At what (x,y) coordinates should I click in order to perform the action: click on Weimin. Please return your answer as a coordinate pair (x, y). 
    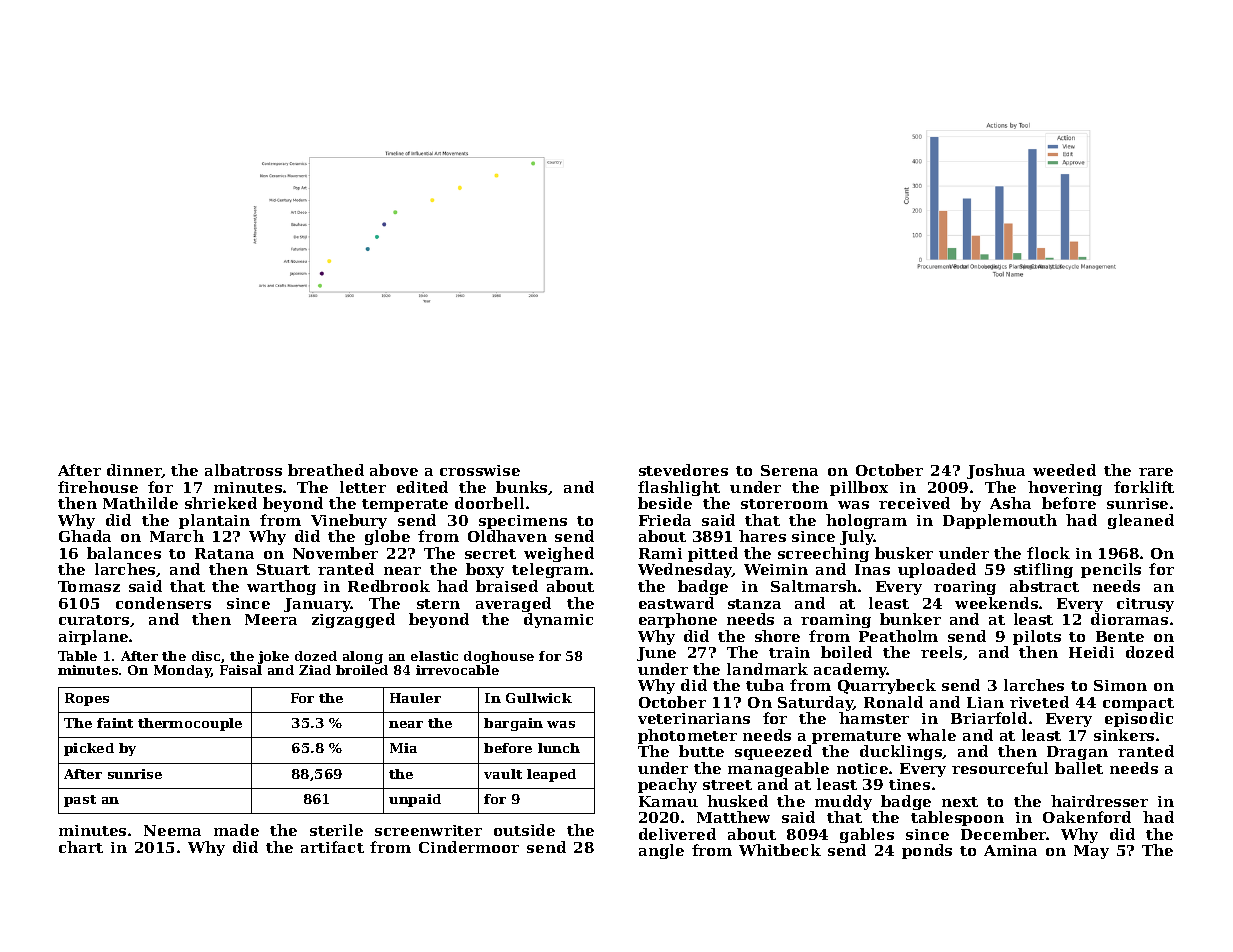
    Looking at the image, I should click on (776, 569).
